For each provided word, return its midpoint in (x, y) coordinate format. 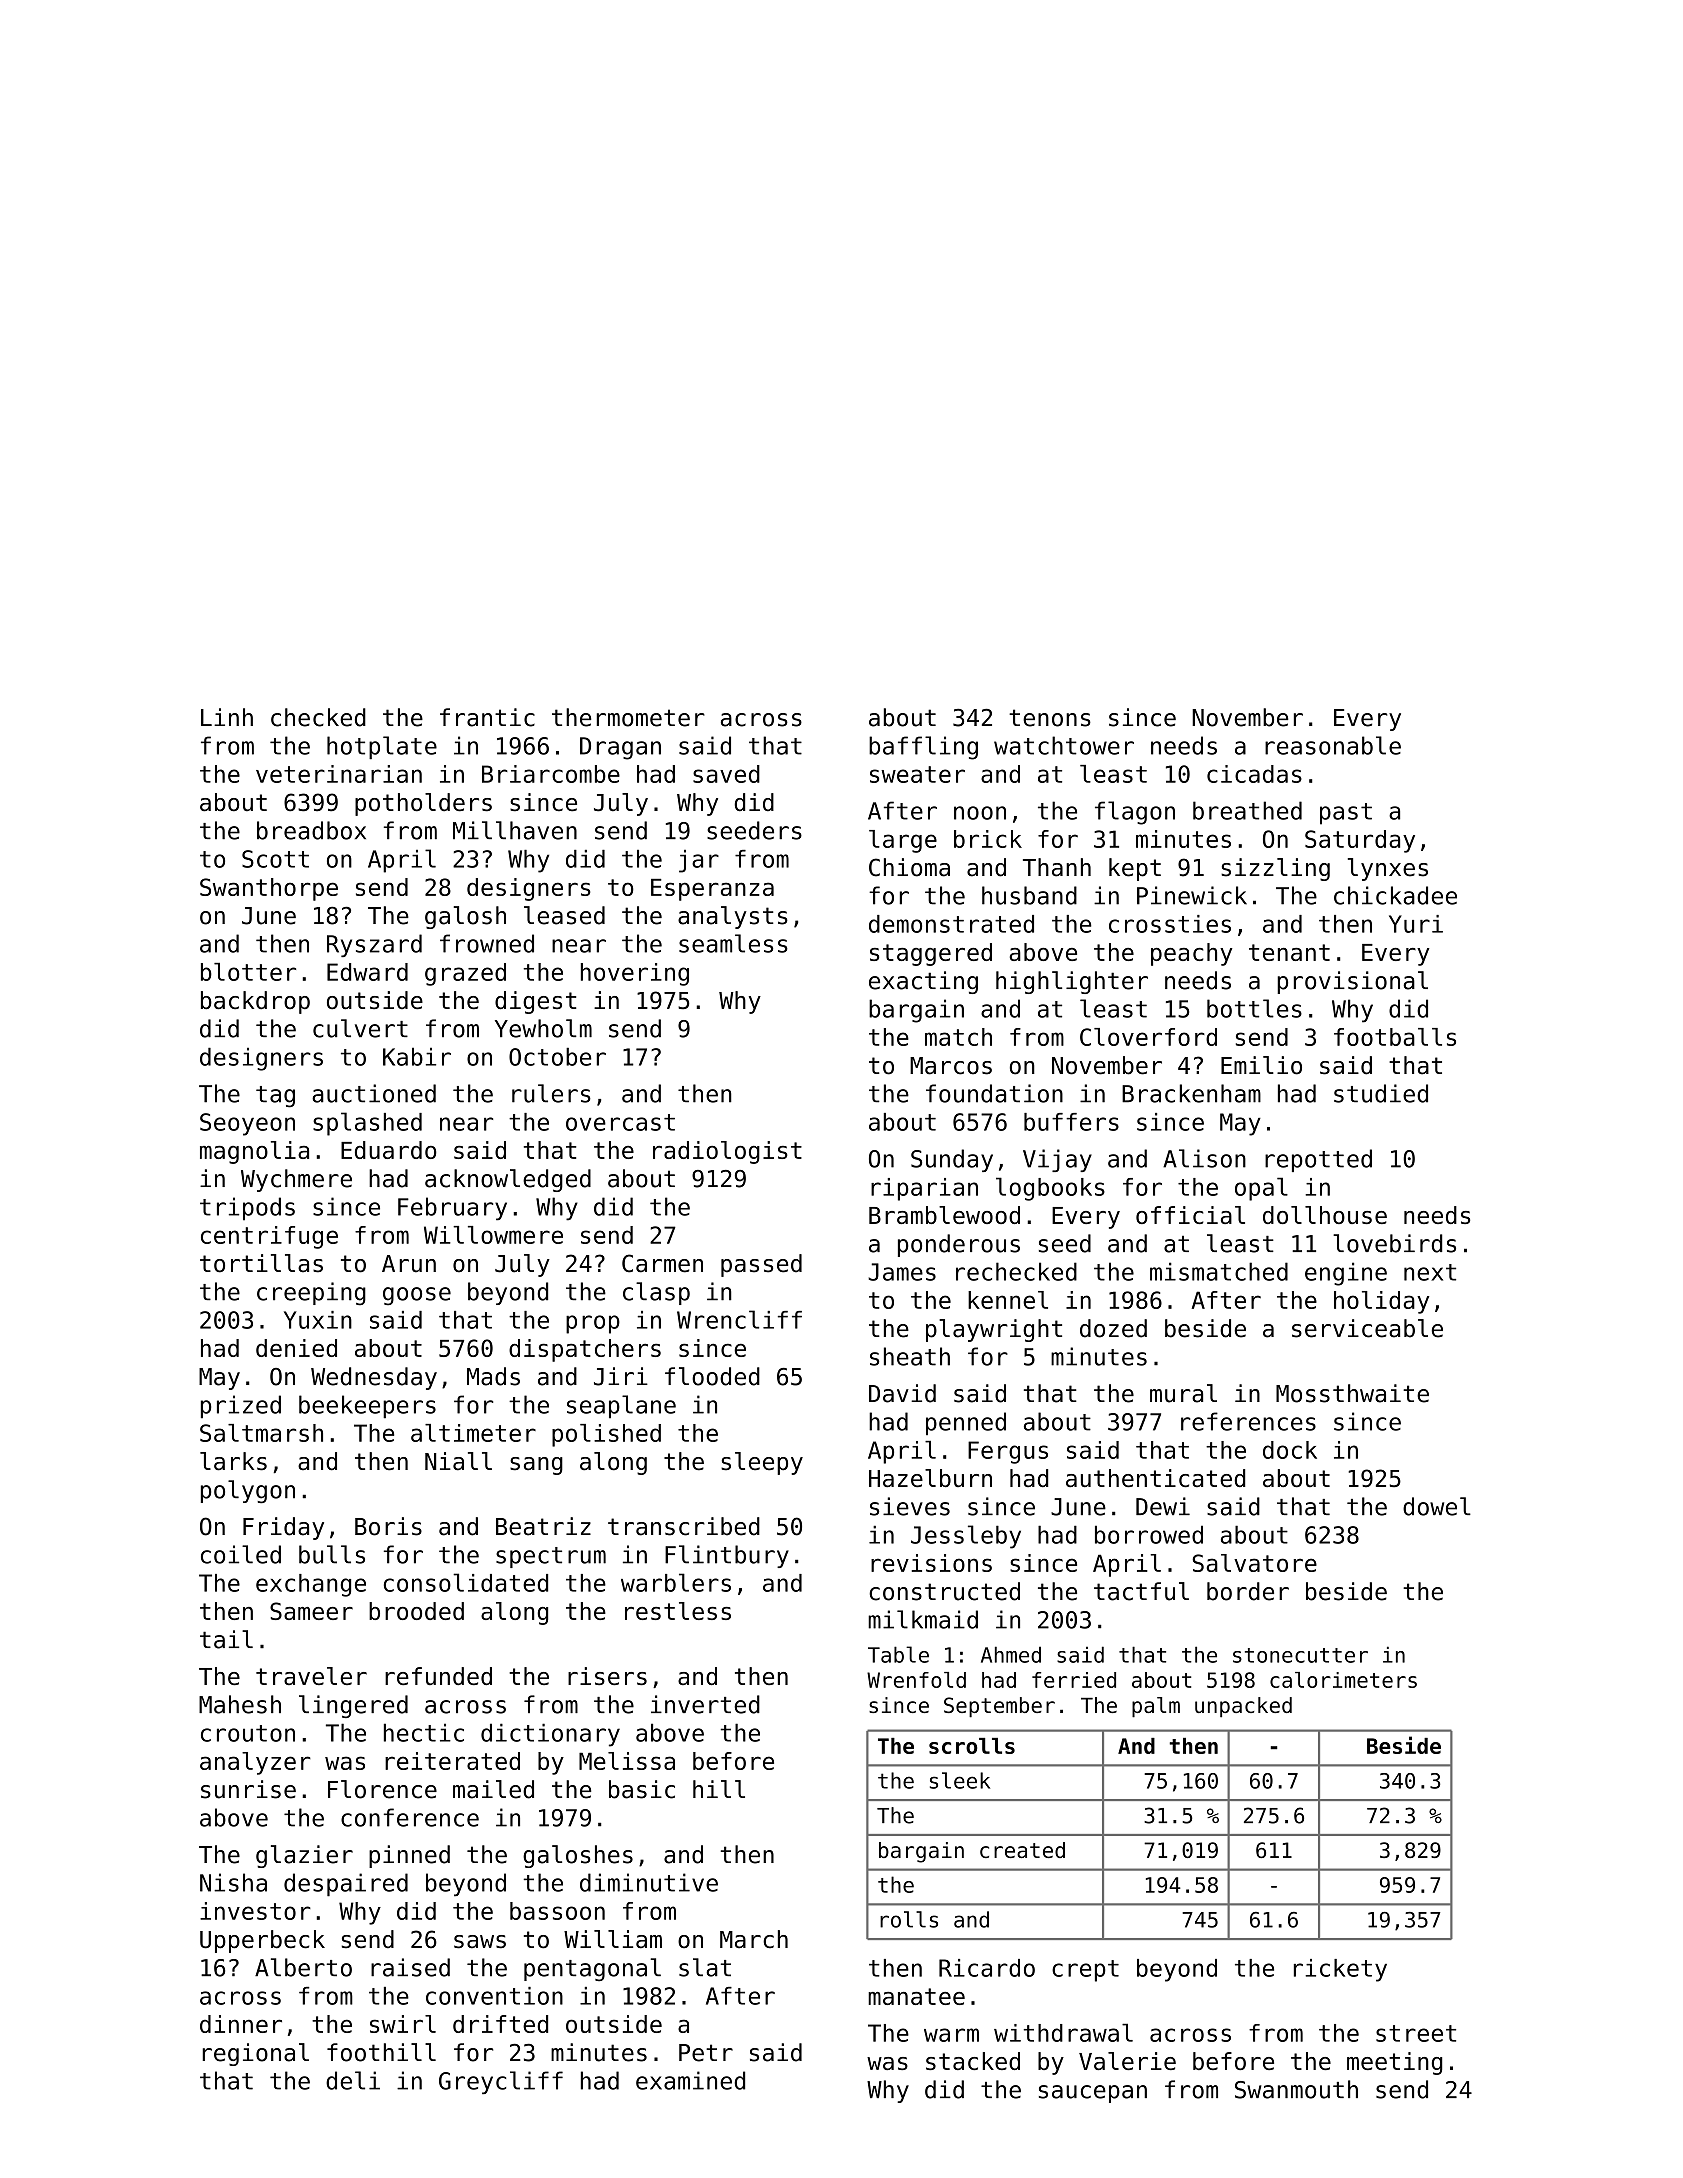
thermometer (628, 717)
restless (678, 1611)
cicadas (1254, 774)
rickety (1340, 1970)
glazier (304, 1856)
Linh (227, 717)
